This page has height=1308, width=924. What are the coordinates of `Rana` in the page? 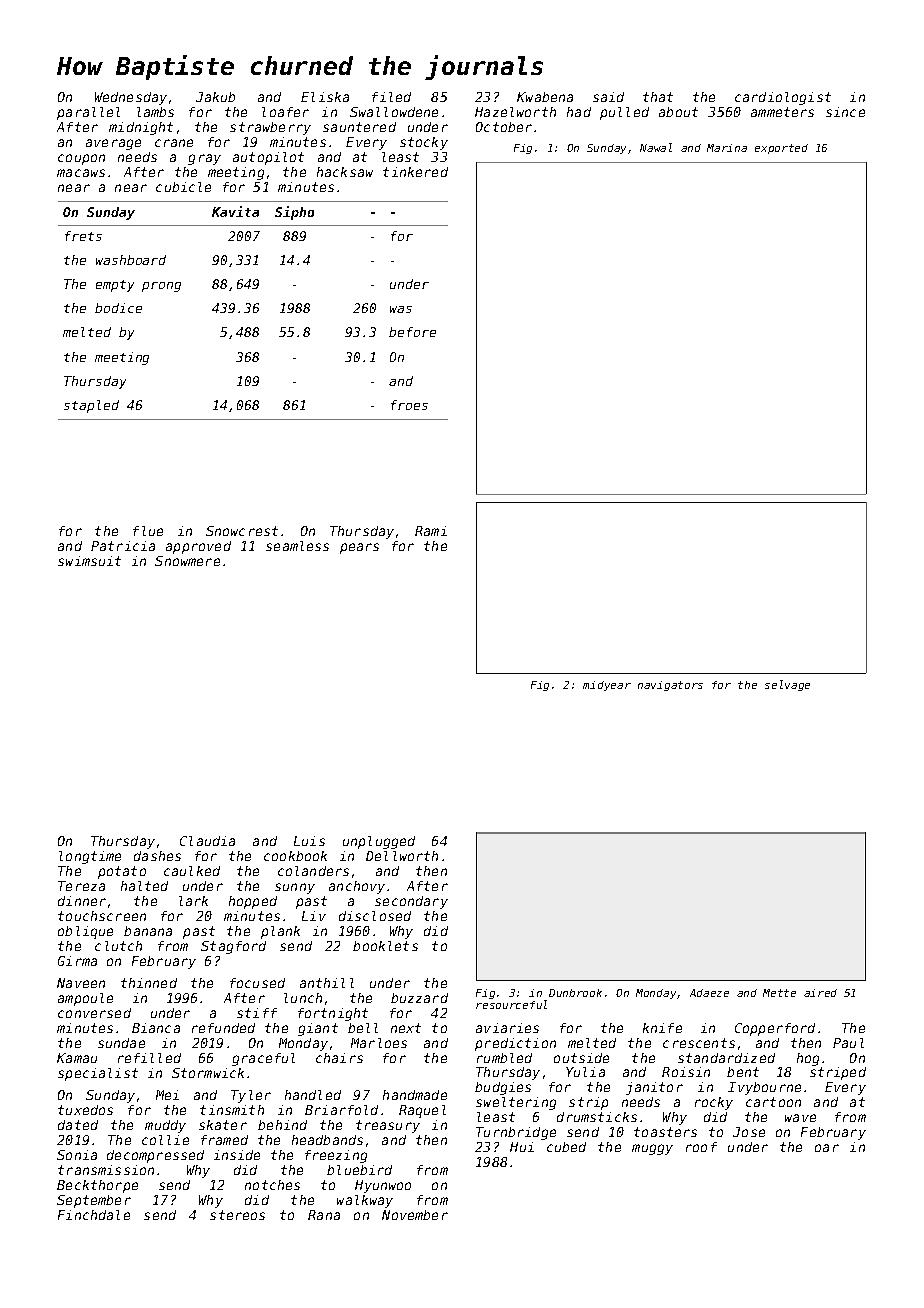 It's located at (324, 1215).
